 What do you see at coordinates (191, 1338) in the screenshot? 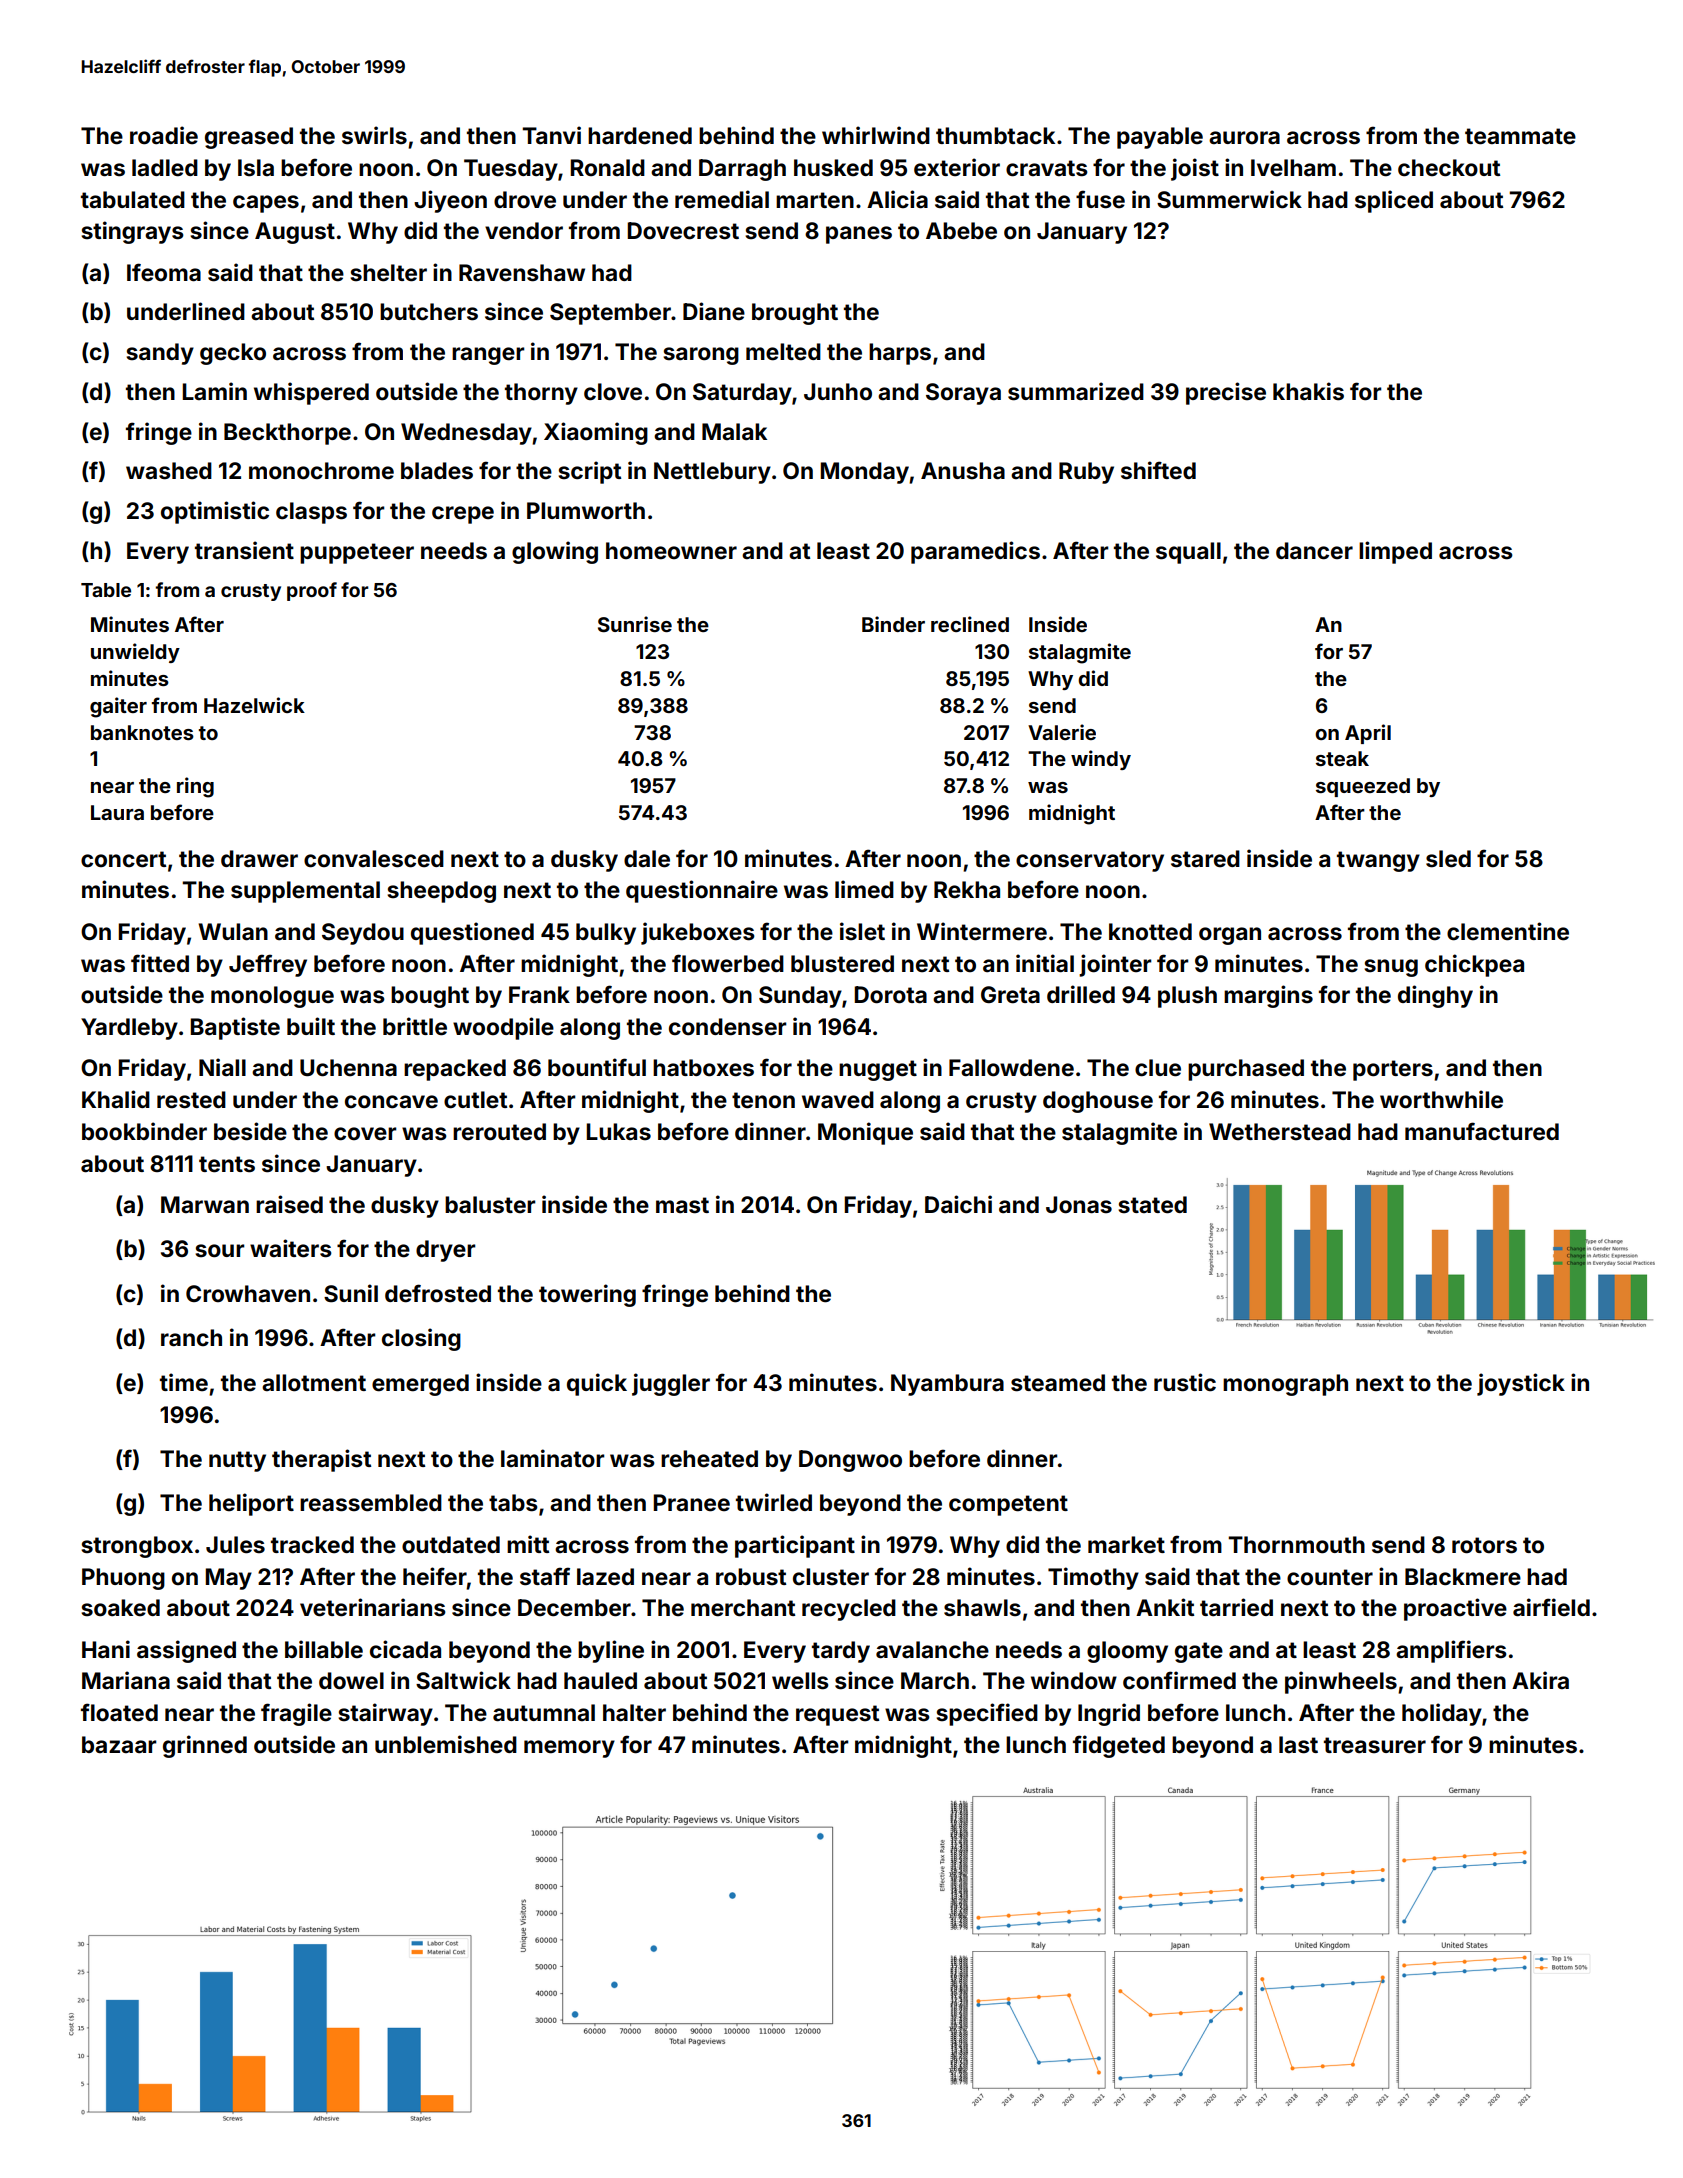
I see `ranch` at bounding box center [191, 1338].
